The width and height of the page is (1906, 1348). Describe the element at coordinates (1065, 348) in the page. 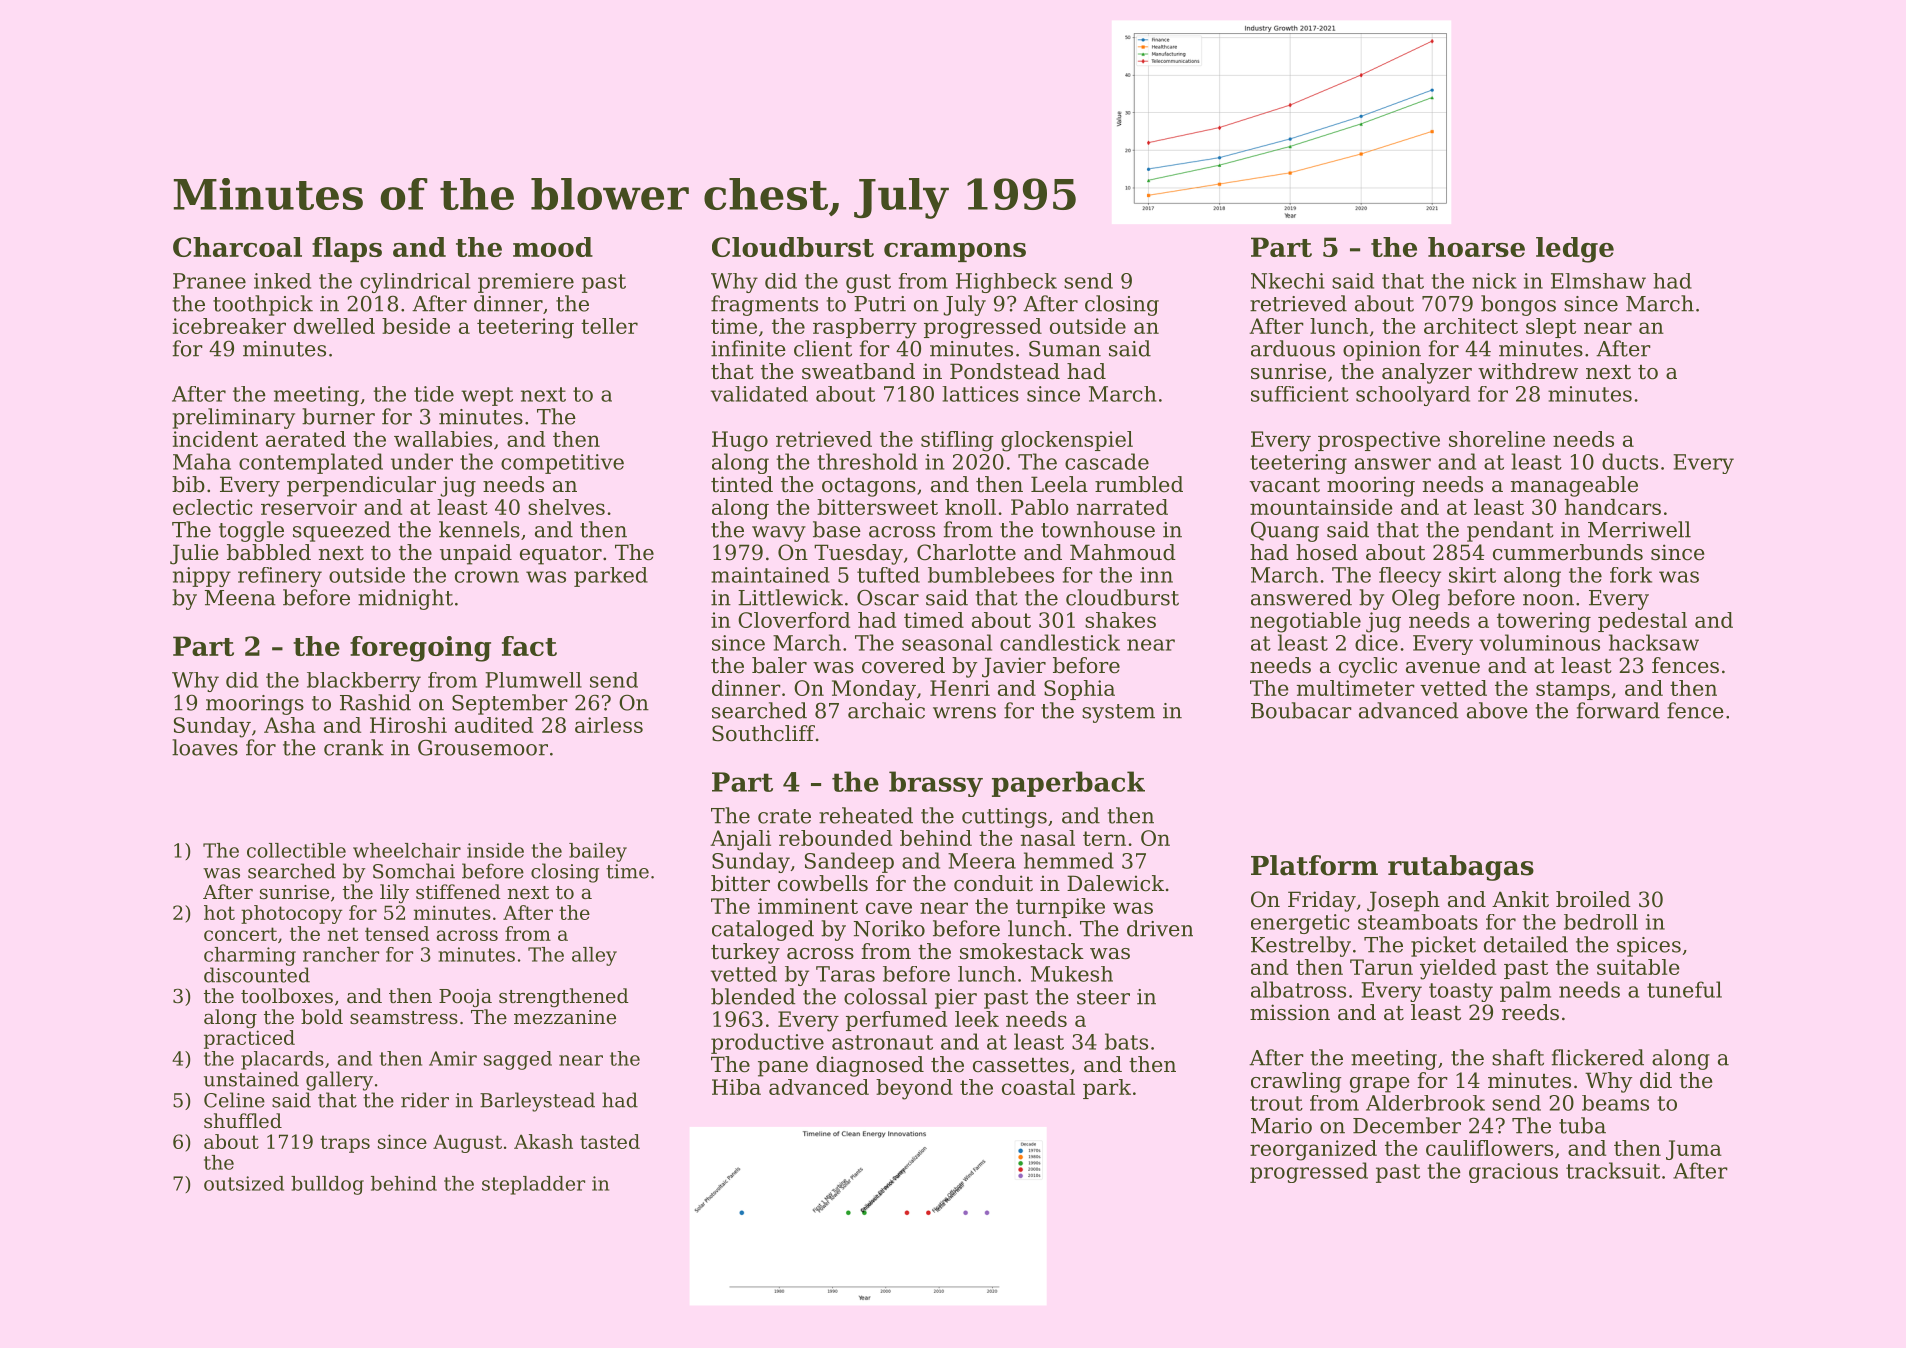

I see `Suman` at that location.
